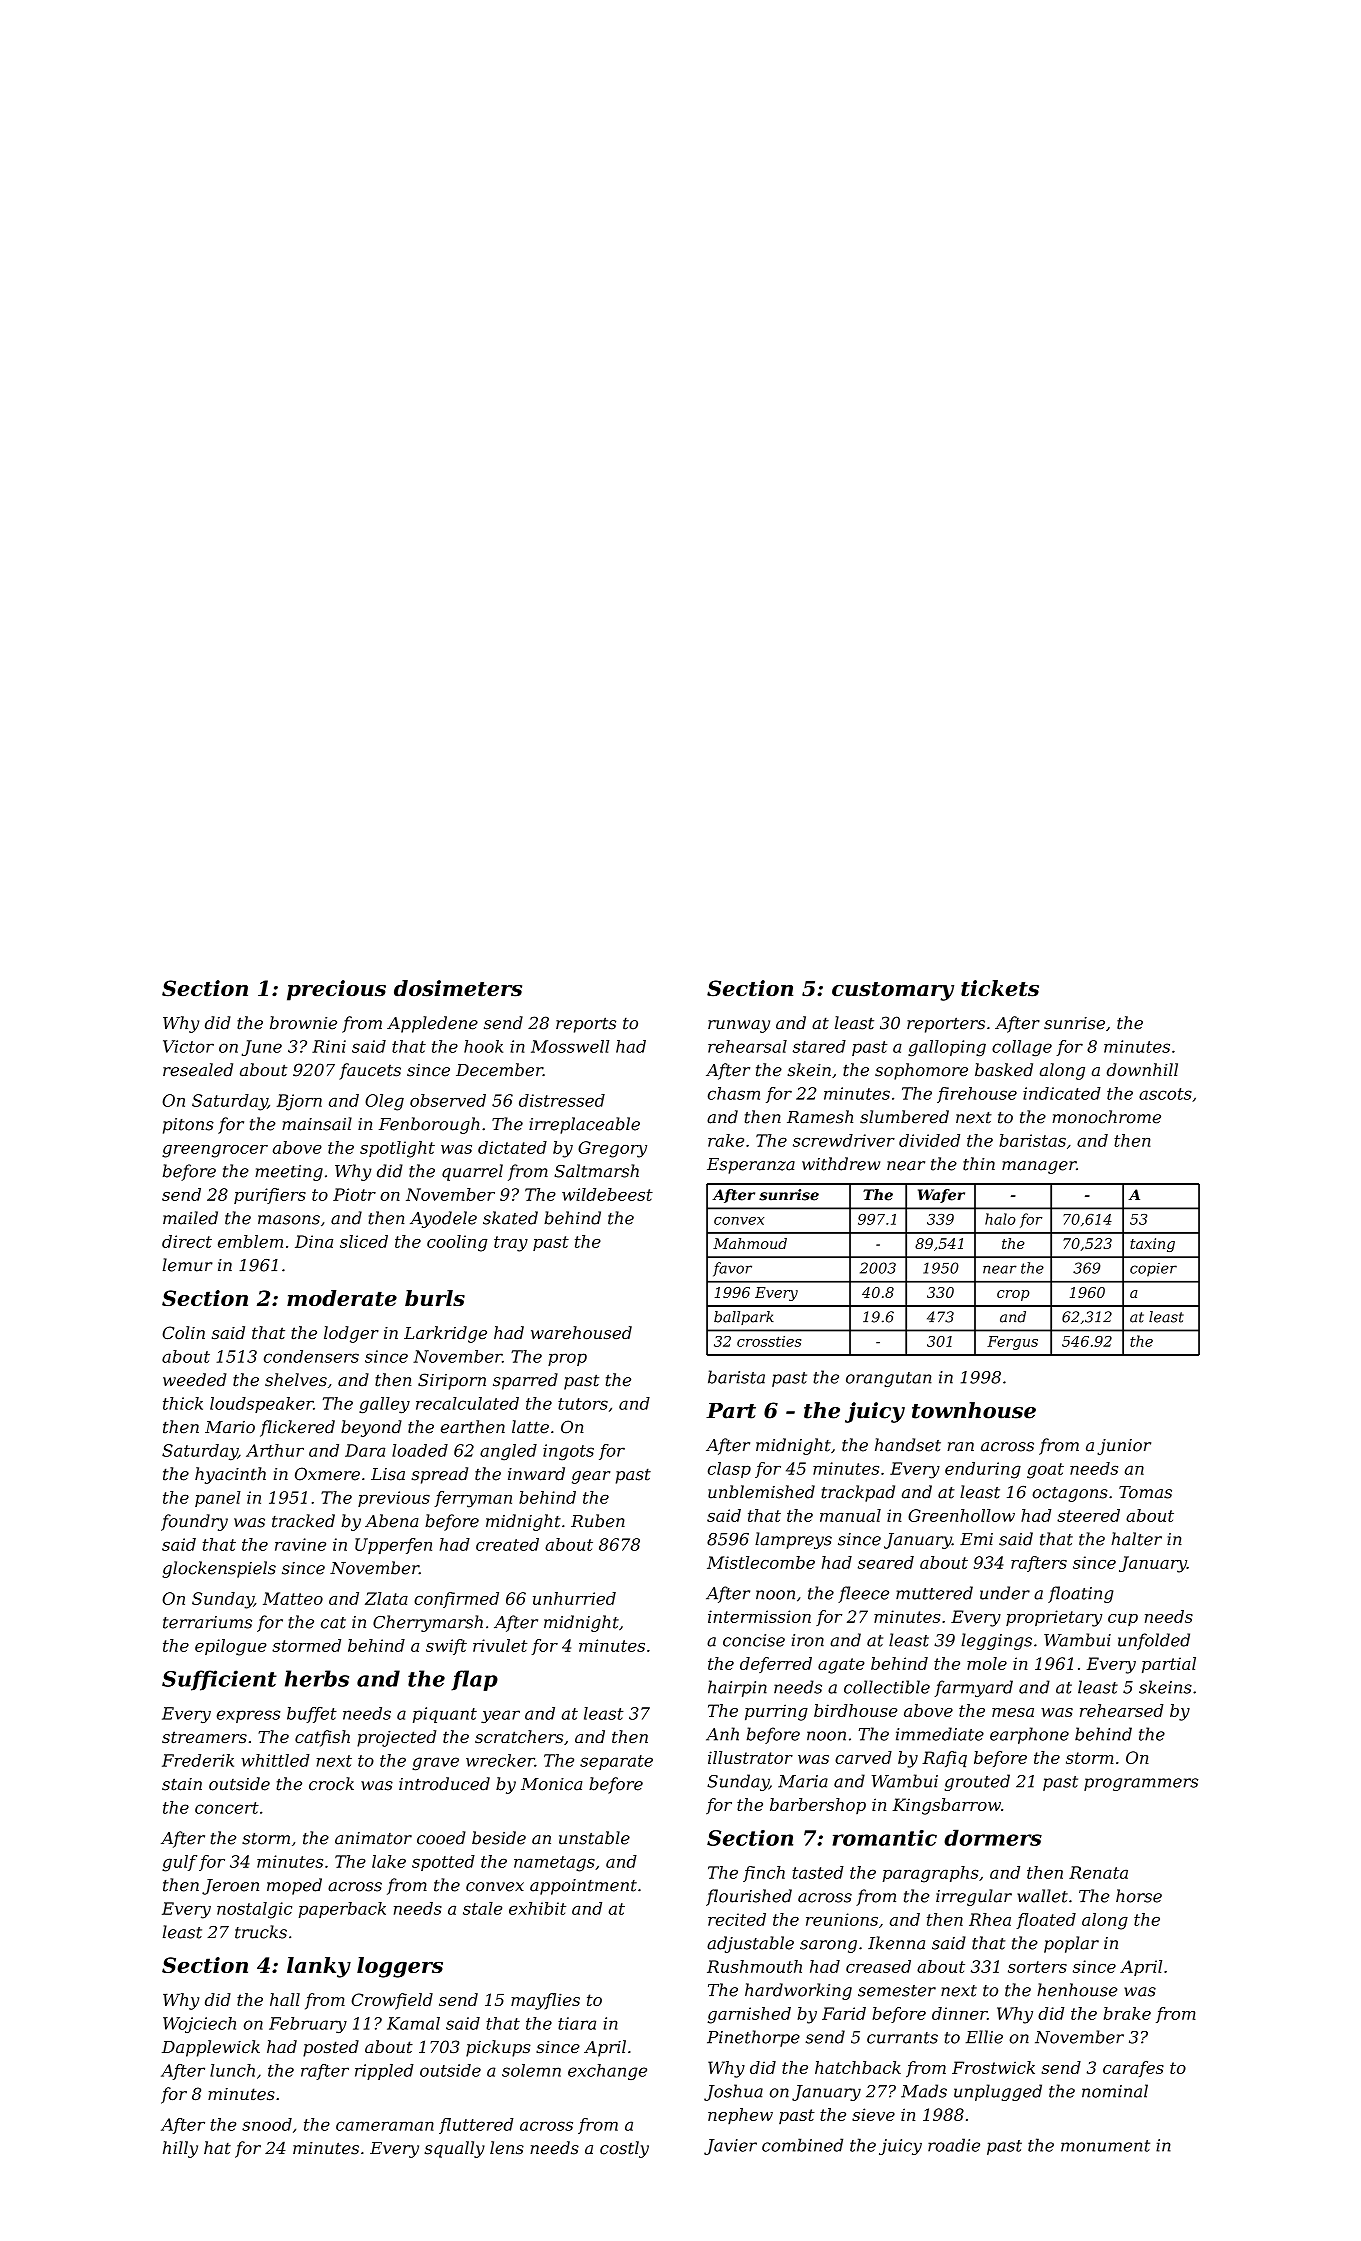 The image size is (1361, 2241). What do you see at coordinates (598, 1521) in the page?
I see `Ruben` at bounding box center [598, 1521].
